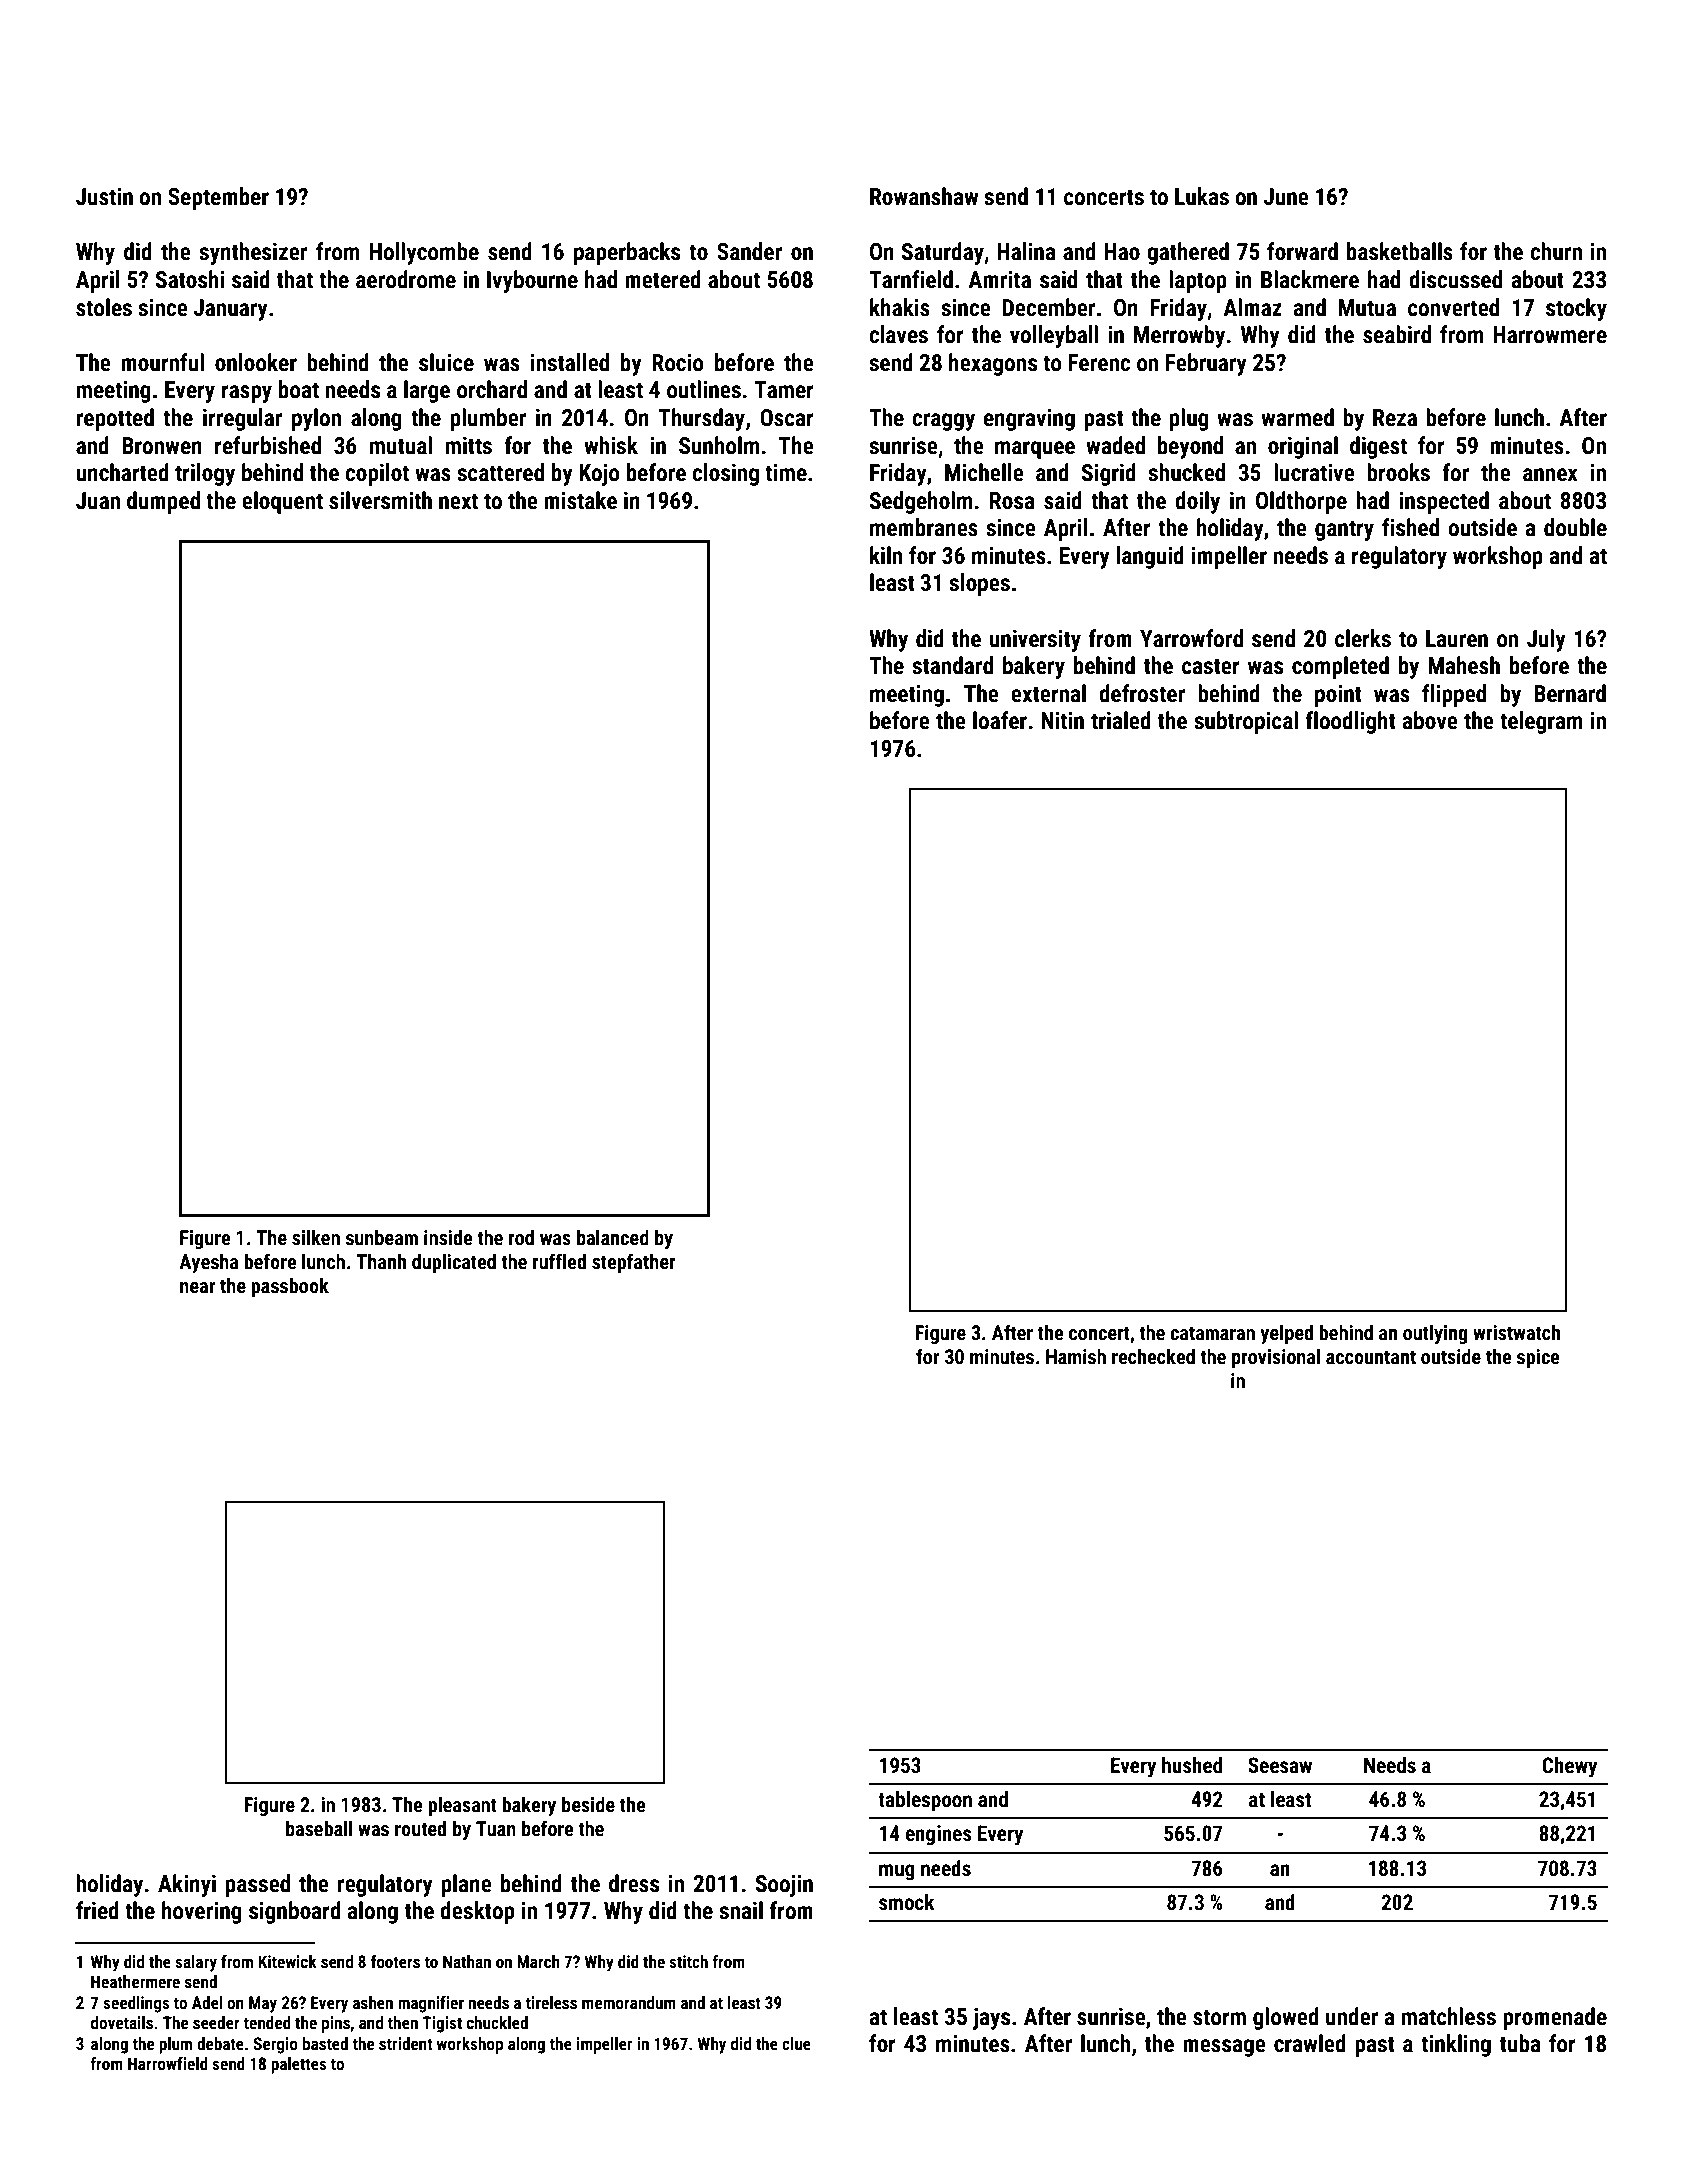 The height and width of the image is (2178, 1683). Describe the element at coordinates (424, 253) in the image. I see `Hollycombe` at that location.
